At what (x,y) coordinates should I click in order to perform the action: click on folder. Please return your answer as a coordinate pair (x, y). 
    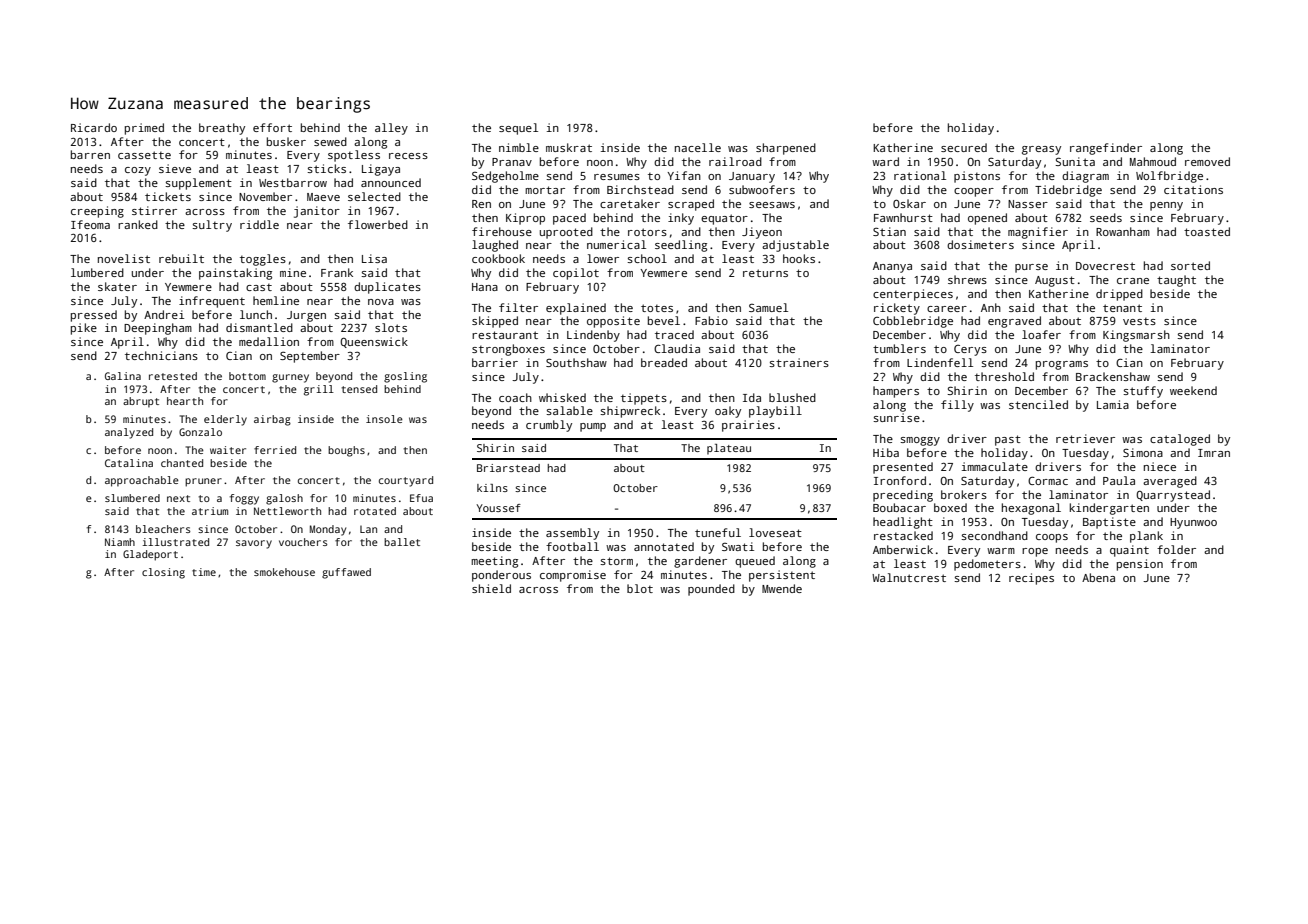
    Looking at the image, I should click on (1176, 549).
